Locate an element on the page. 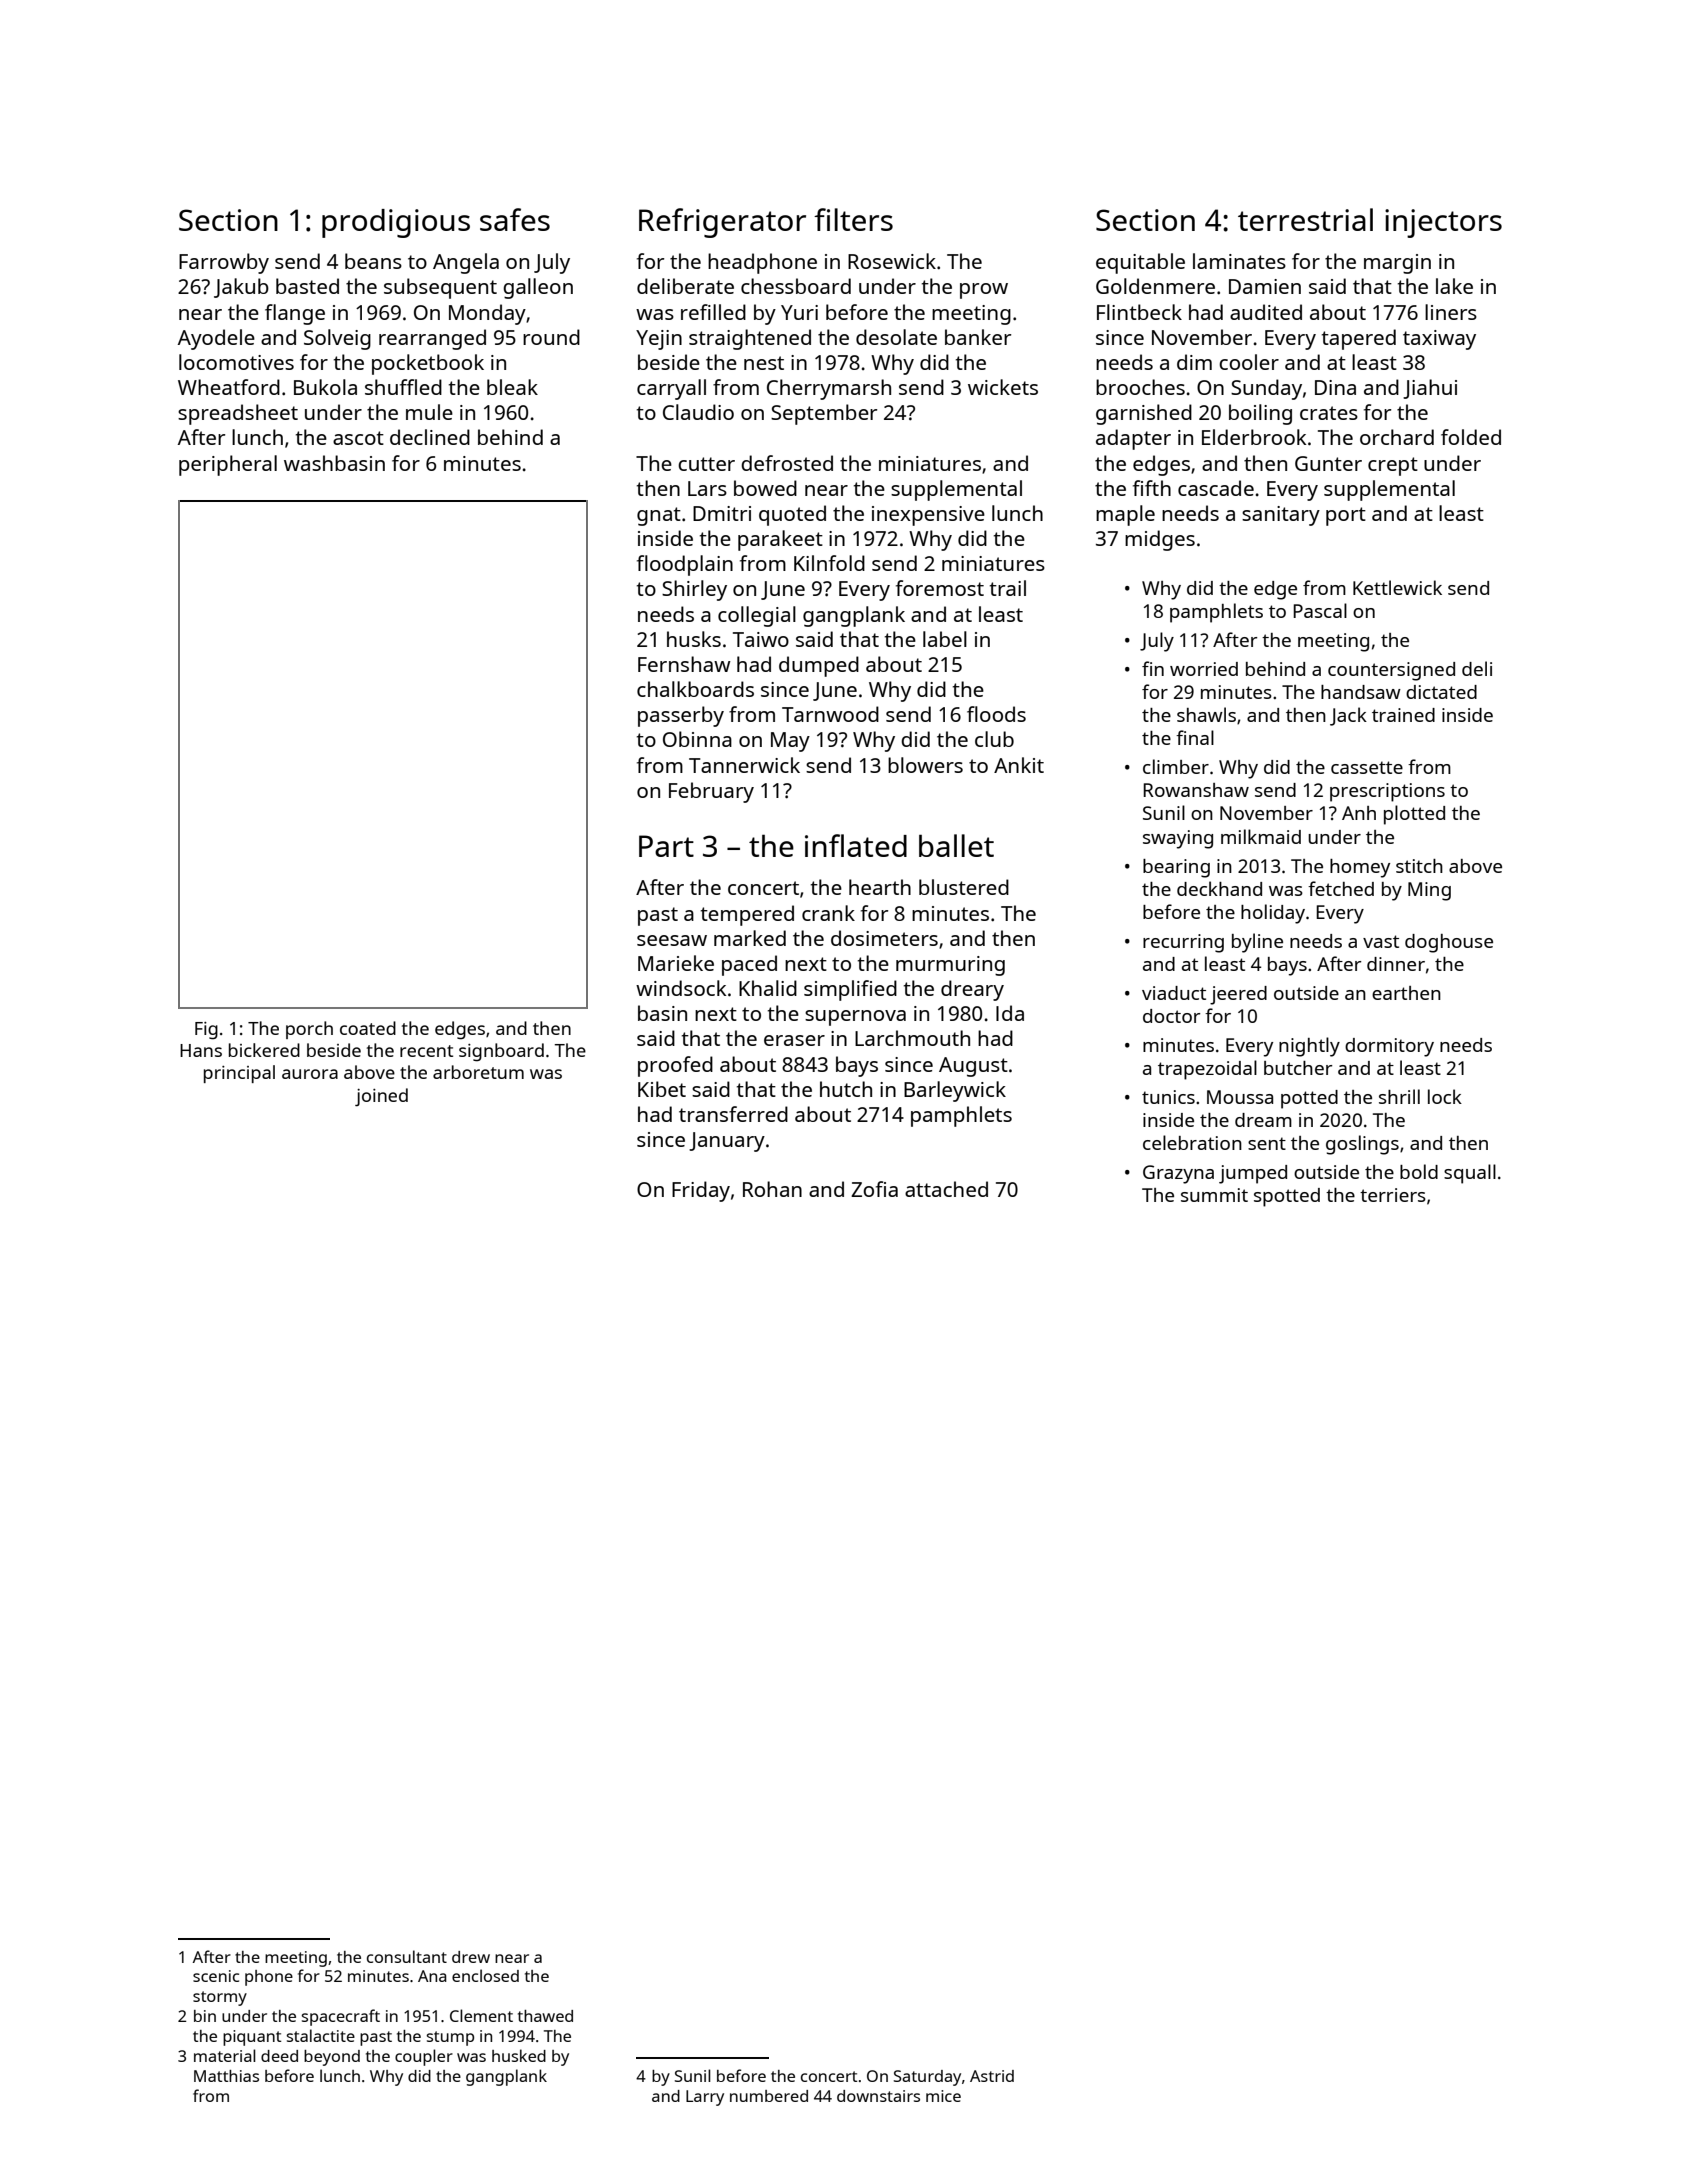  proofed is located at coordinates (675, 1066).
